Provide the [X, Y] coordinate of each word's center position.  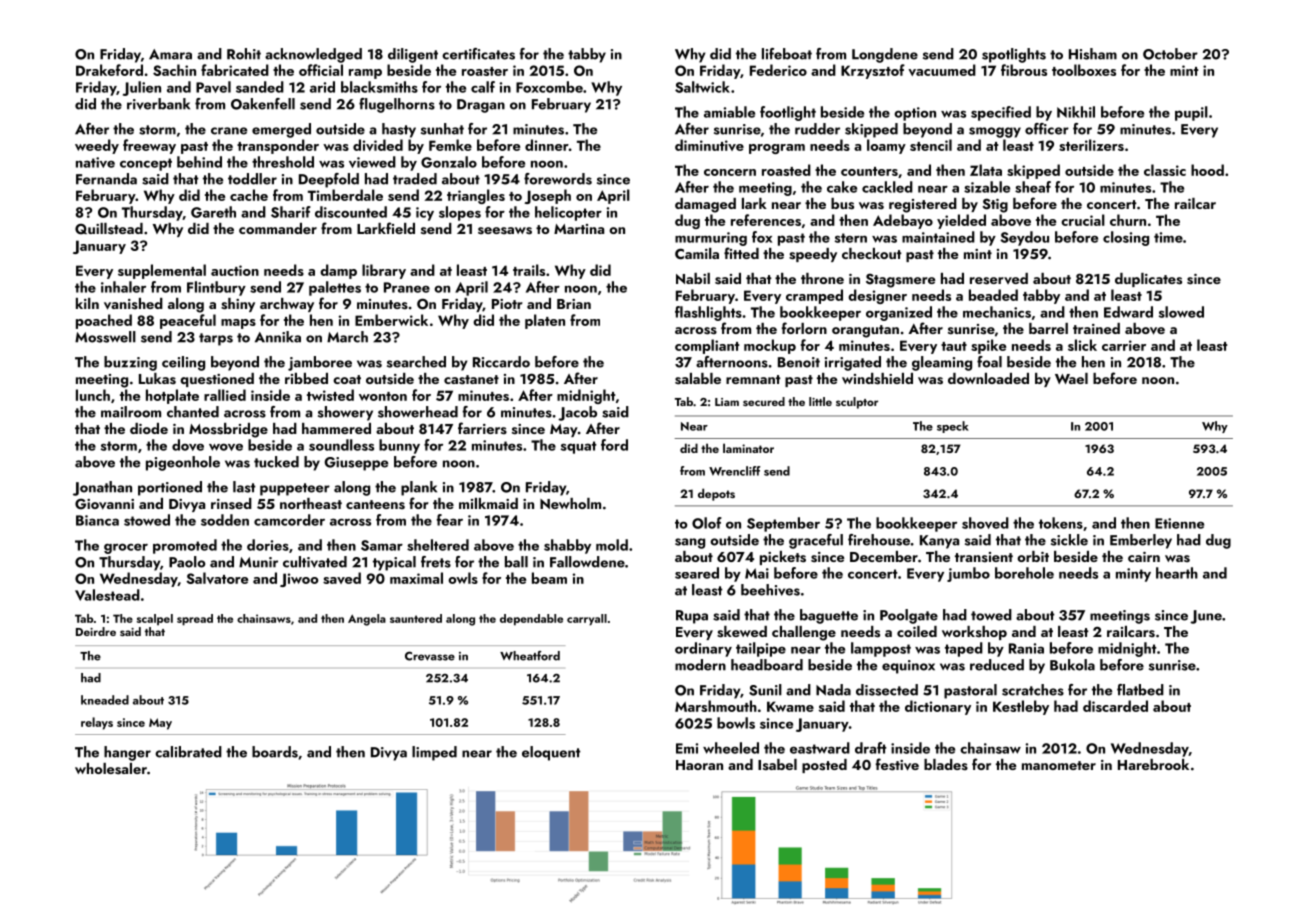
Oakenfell [263, 104]
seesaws [505, 231]
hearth [1177, 573]
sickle [1069, 540]
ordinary [703, 649]
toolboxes [1084, 70]
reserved [999, 279]
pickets [783, 558]
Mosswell [105, 337]
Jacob [577, 413]
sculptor [857, 403]
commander [278, 228]
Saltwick [702, 87]
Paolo [187, 562]
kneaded [105, 700]
